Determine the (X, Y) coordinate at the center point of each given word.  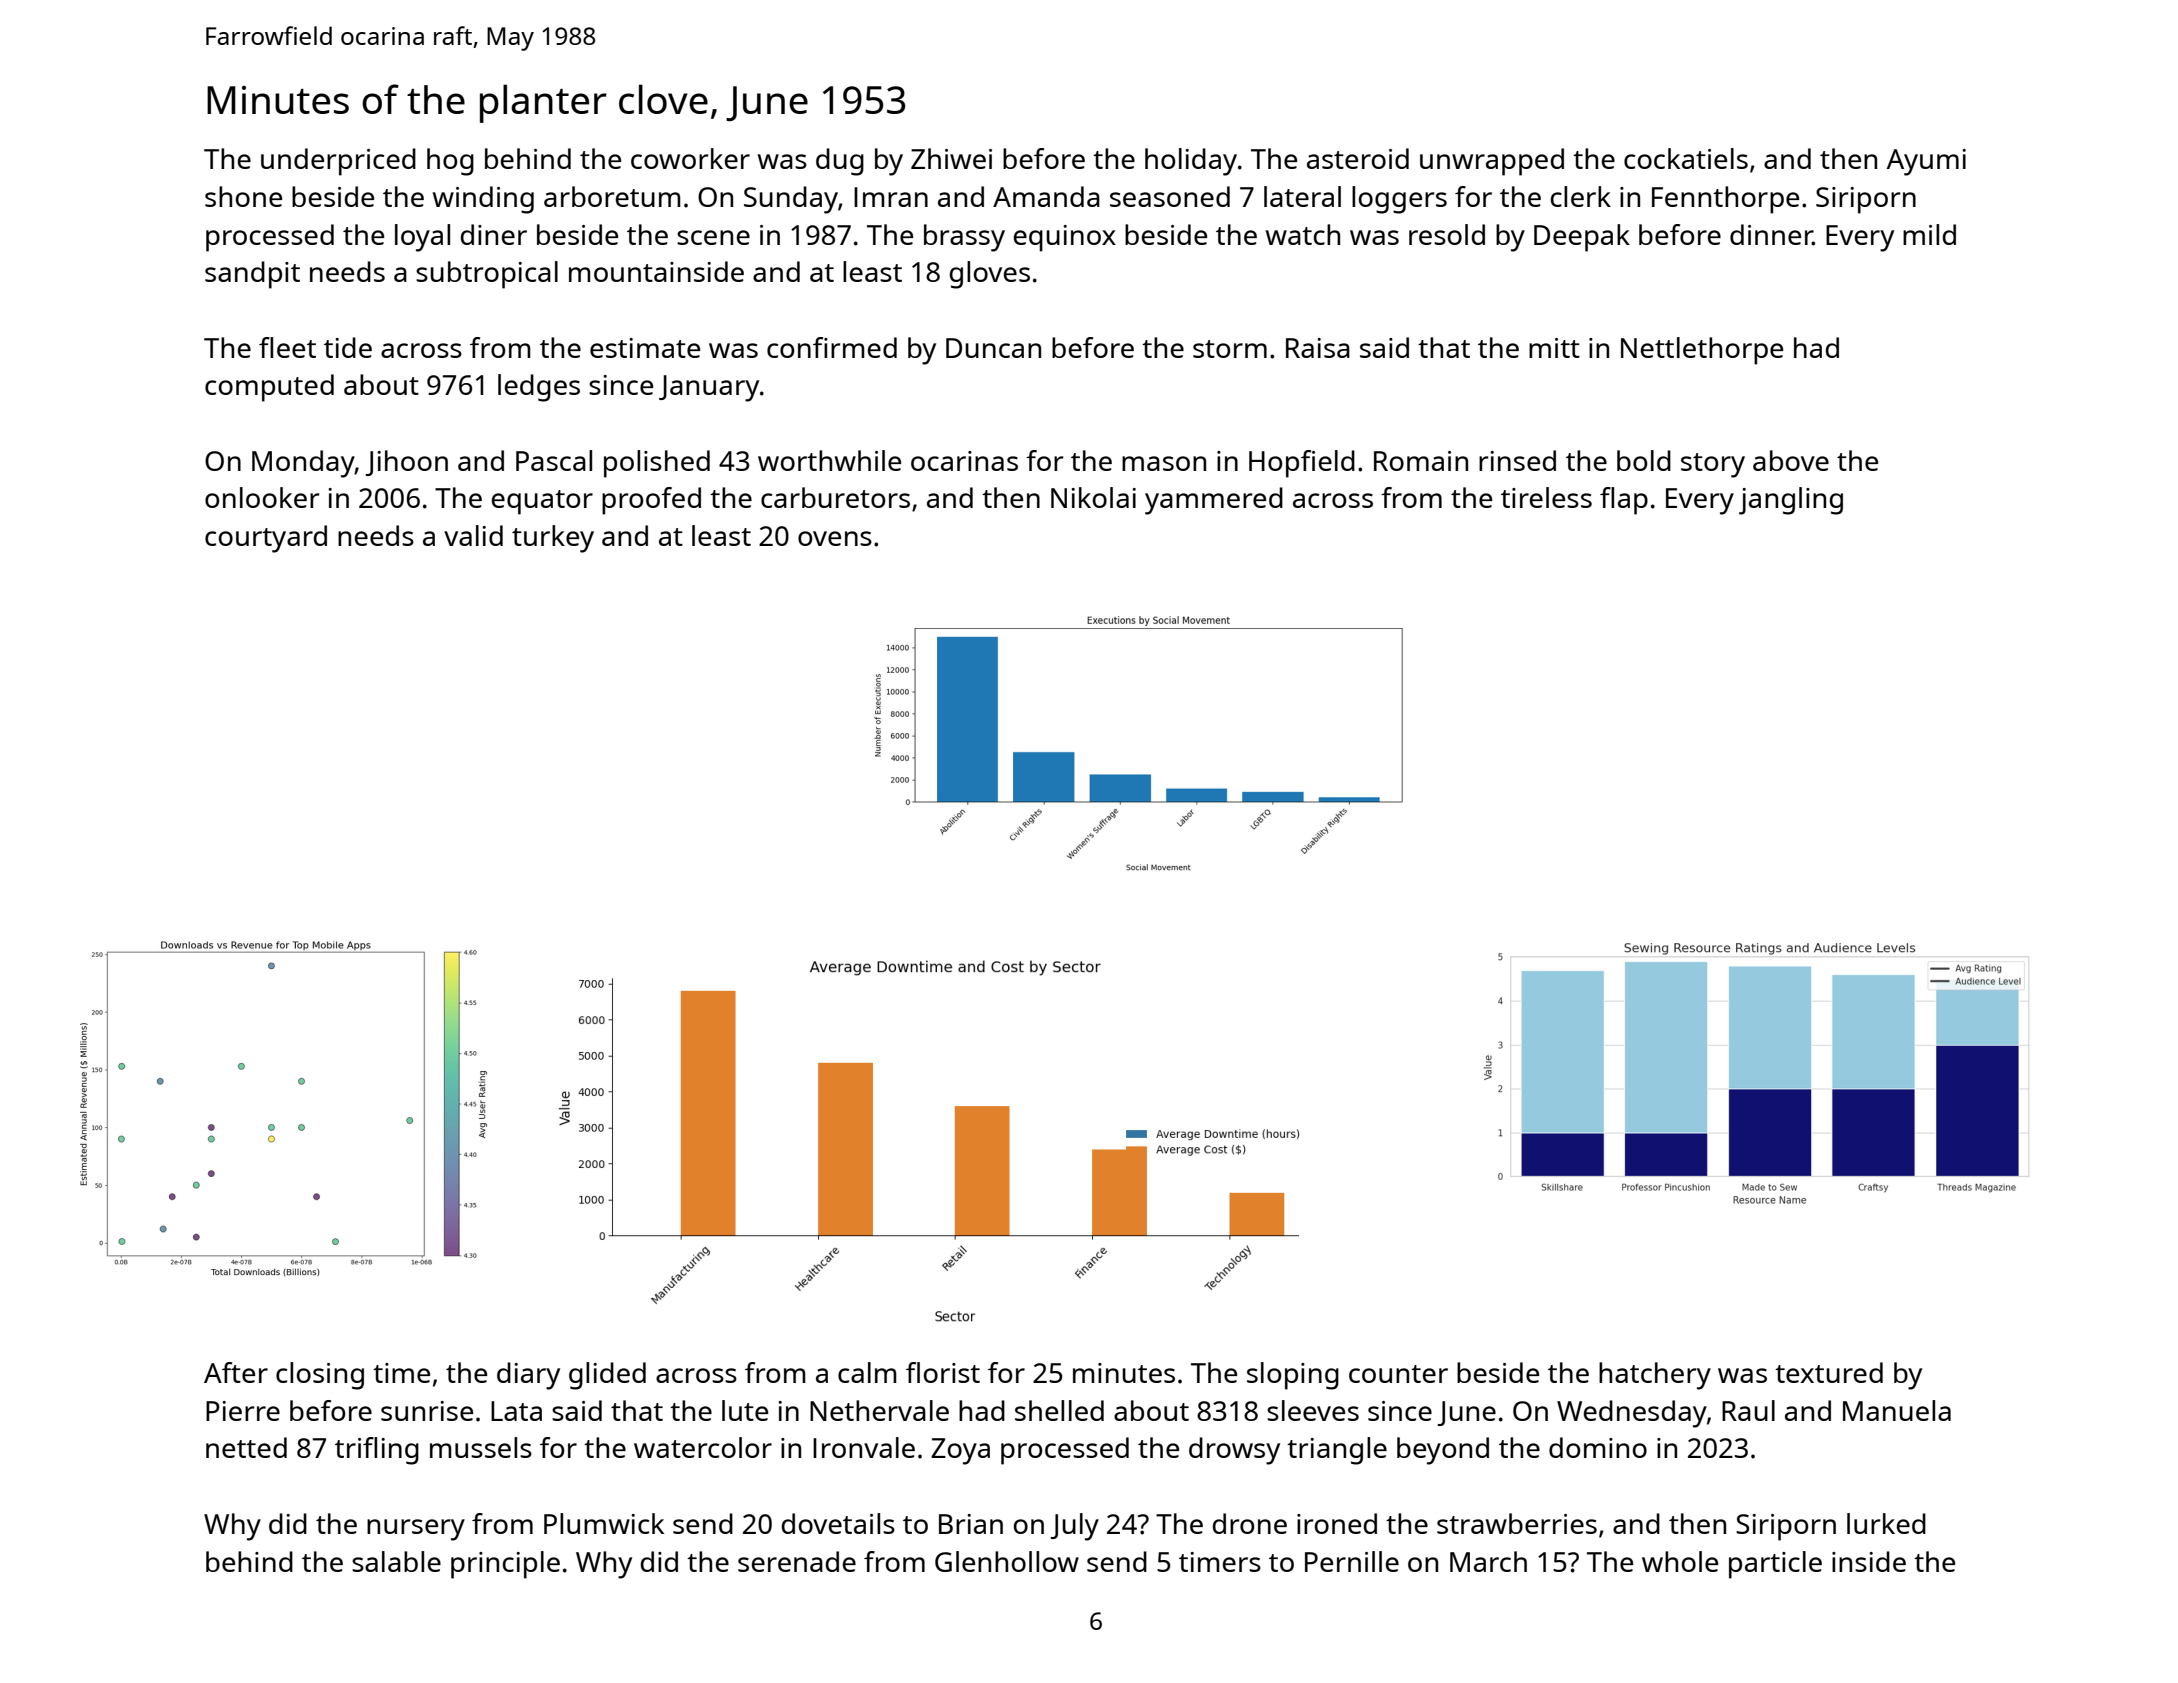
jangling (1791, 501)
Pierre (243, 1411)
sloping (1293, 1376)
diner (494, 234)
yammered (1214, 501)
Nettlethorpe (1702, 351)
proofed (651, 501)
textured (1829, 1372)
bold (1644, 460)
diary (528, 1376)
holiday (1191, 162)
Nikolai (1093, 497)
